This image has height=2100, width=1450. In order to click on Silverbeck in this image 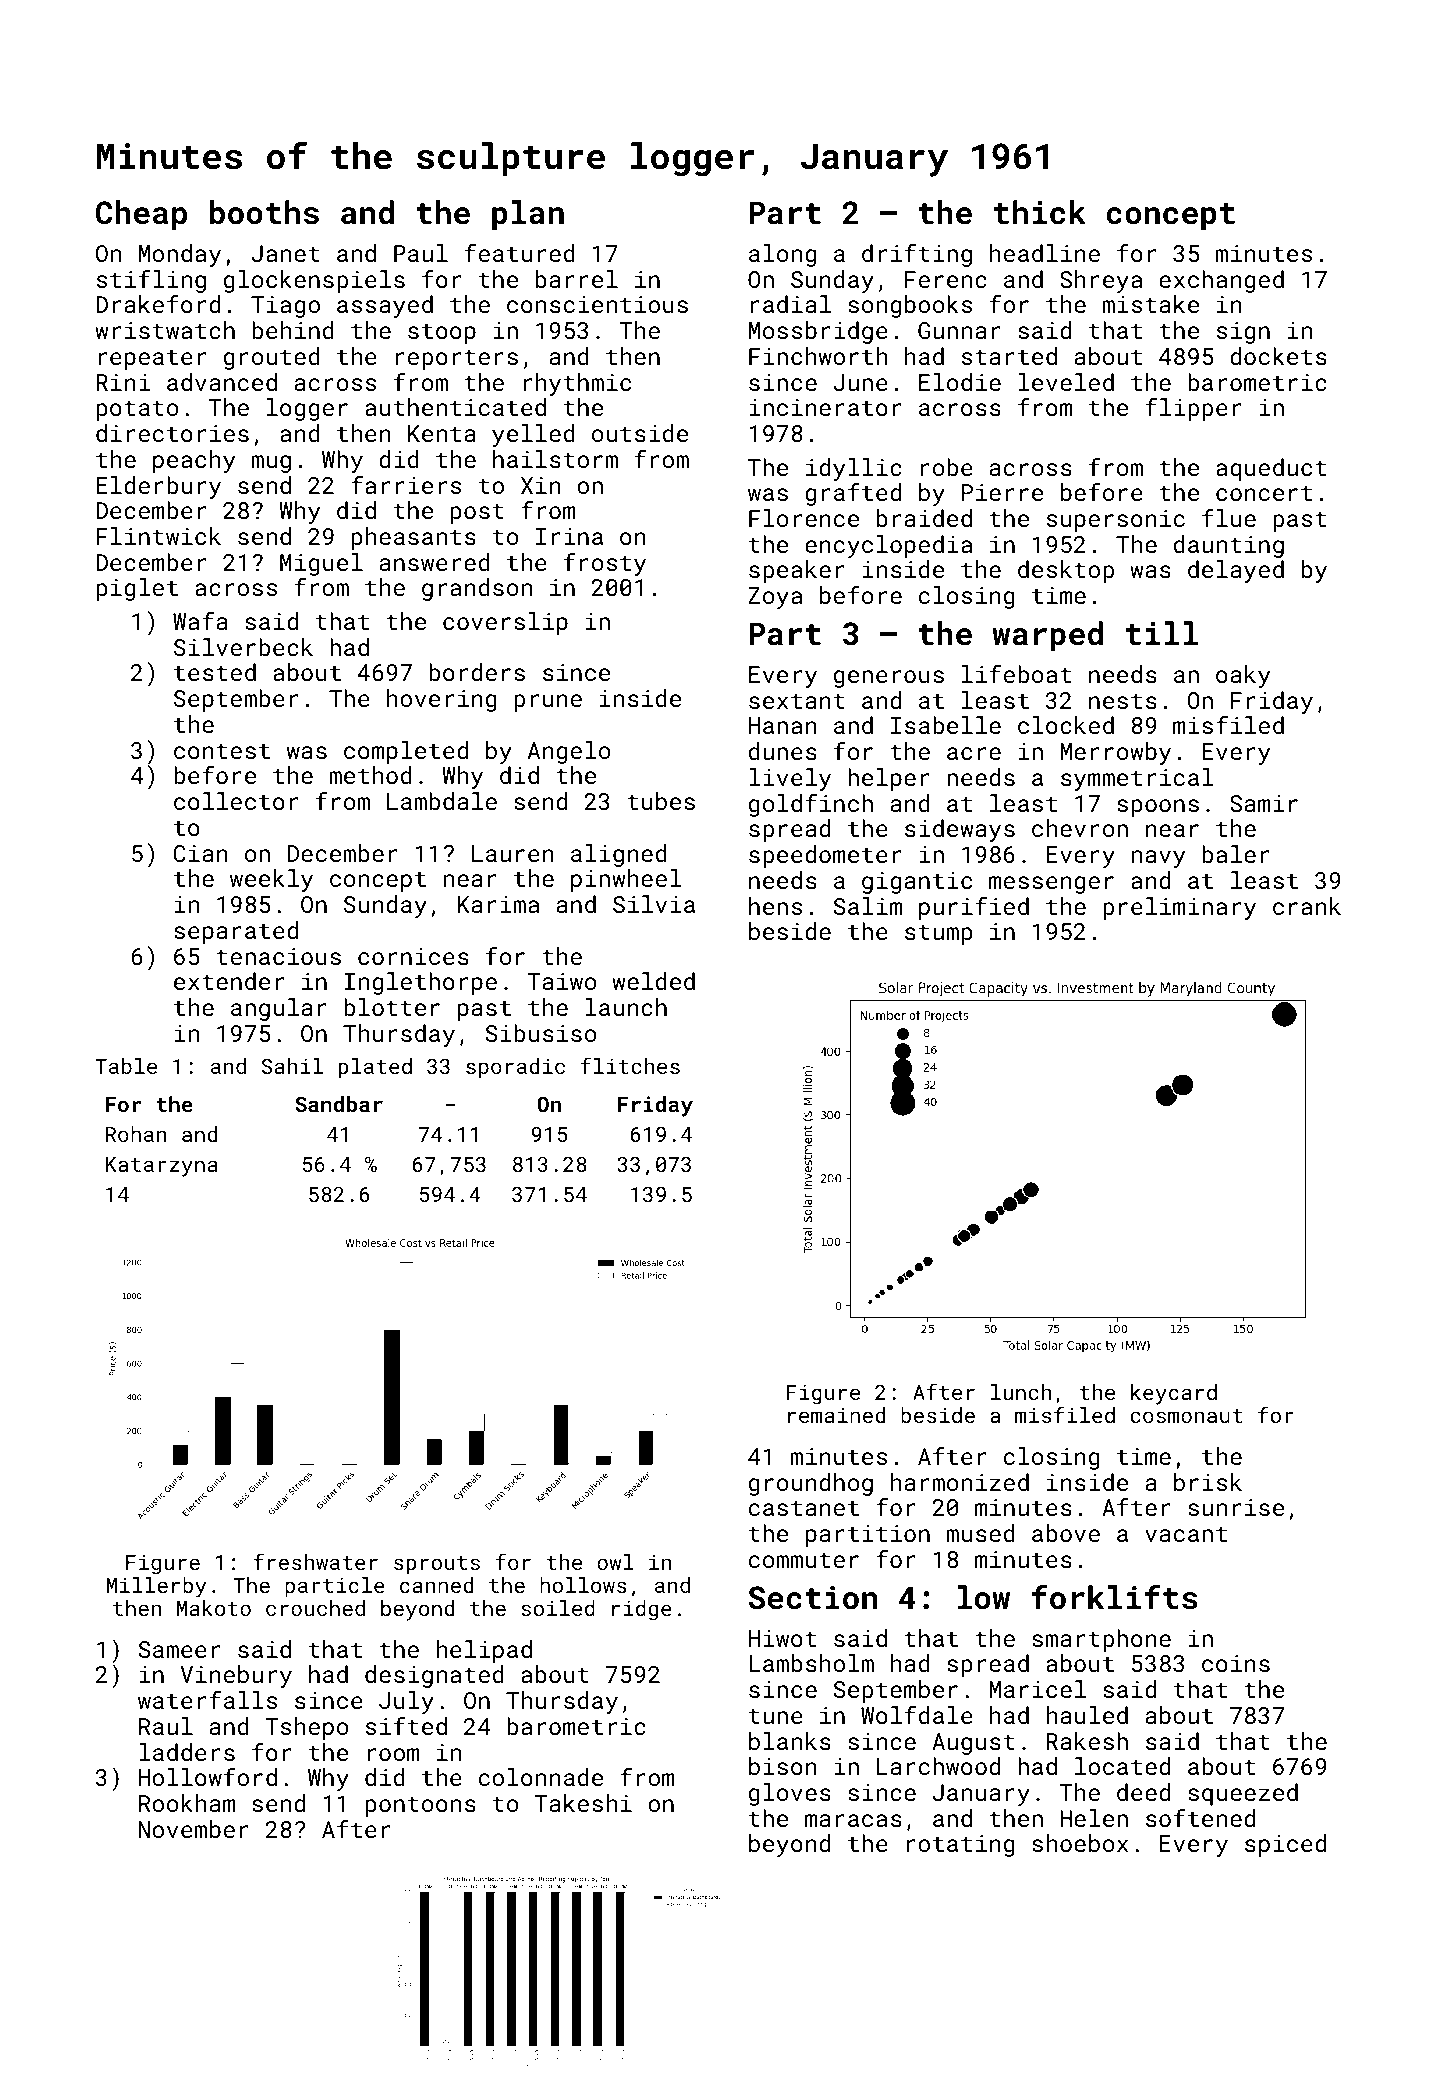, I will do `click(243, 647)`.
